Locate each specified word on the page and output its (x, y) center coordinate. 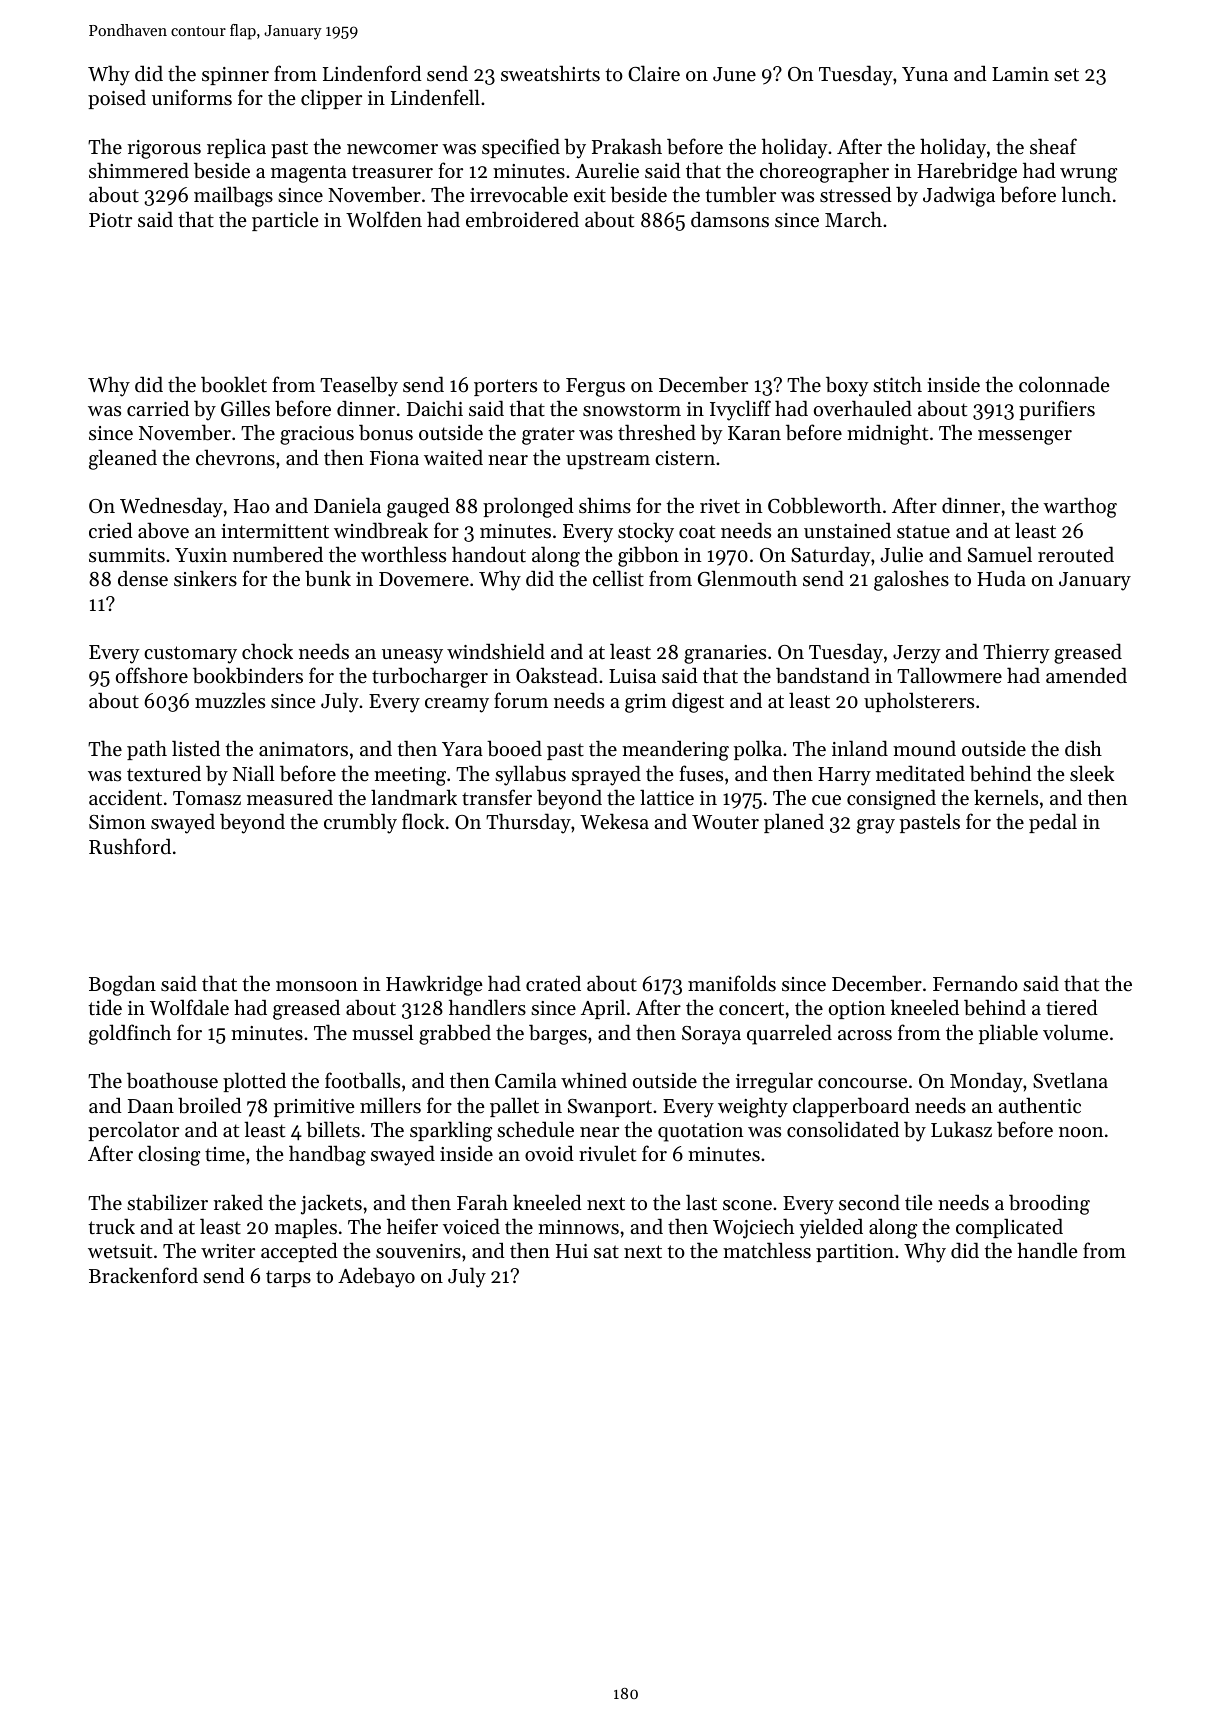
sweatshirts (550, 73)
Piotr (110, 220)
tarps (288, 1278)
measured (290, 797)
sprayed (606, 775)
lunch (1086, 194)
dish (1083, 748)
